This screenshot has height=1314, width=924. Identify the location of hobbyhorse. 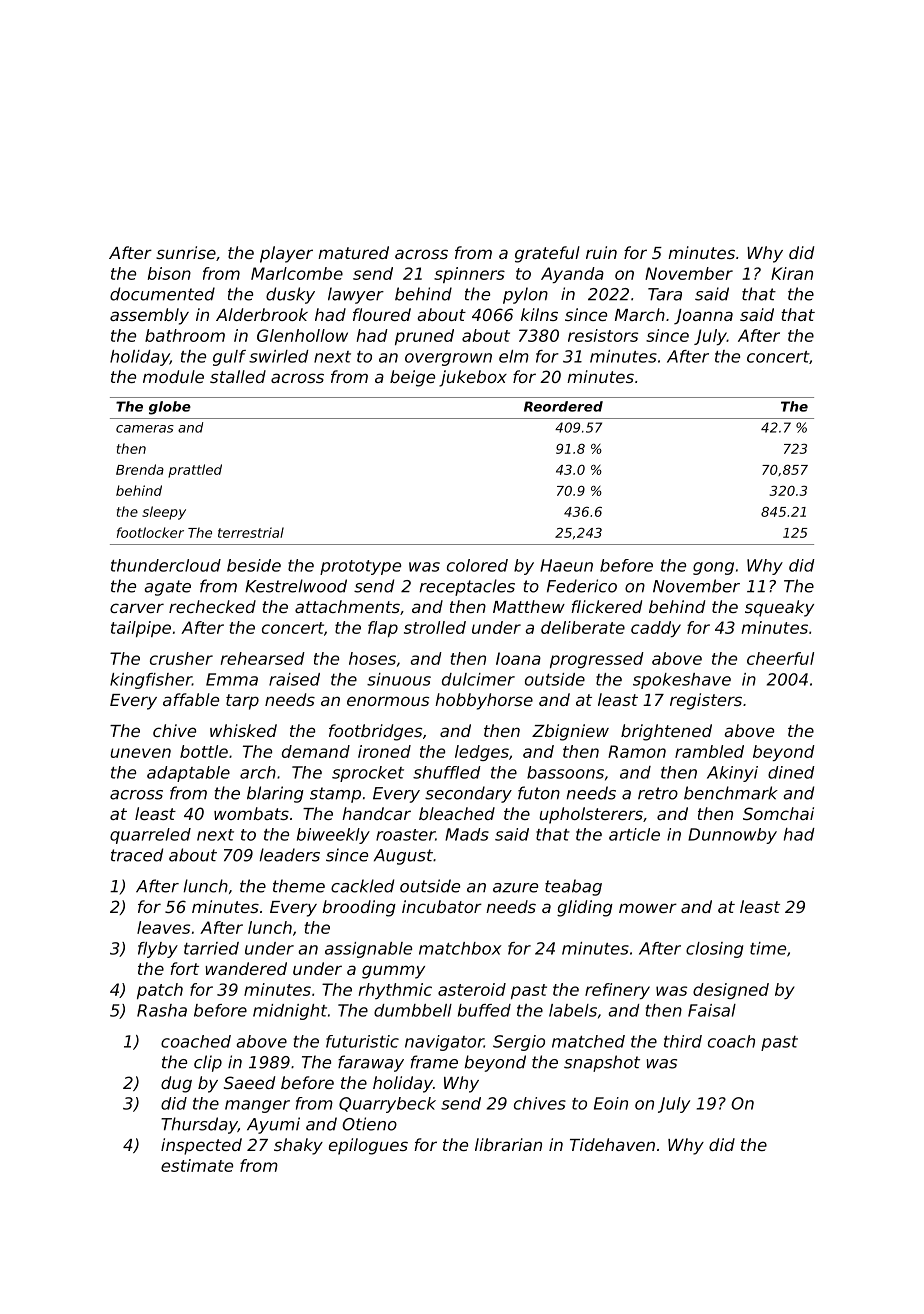
(484, 701).
